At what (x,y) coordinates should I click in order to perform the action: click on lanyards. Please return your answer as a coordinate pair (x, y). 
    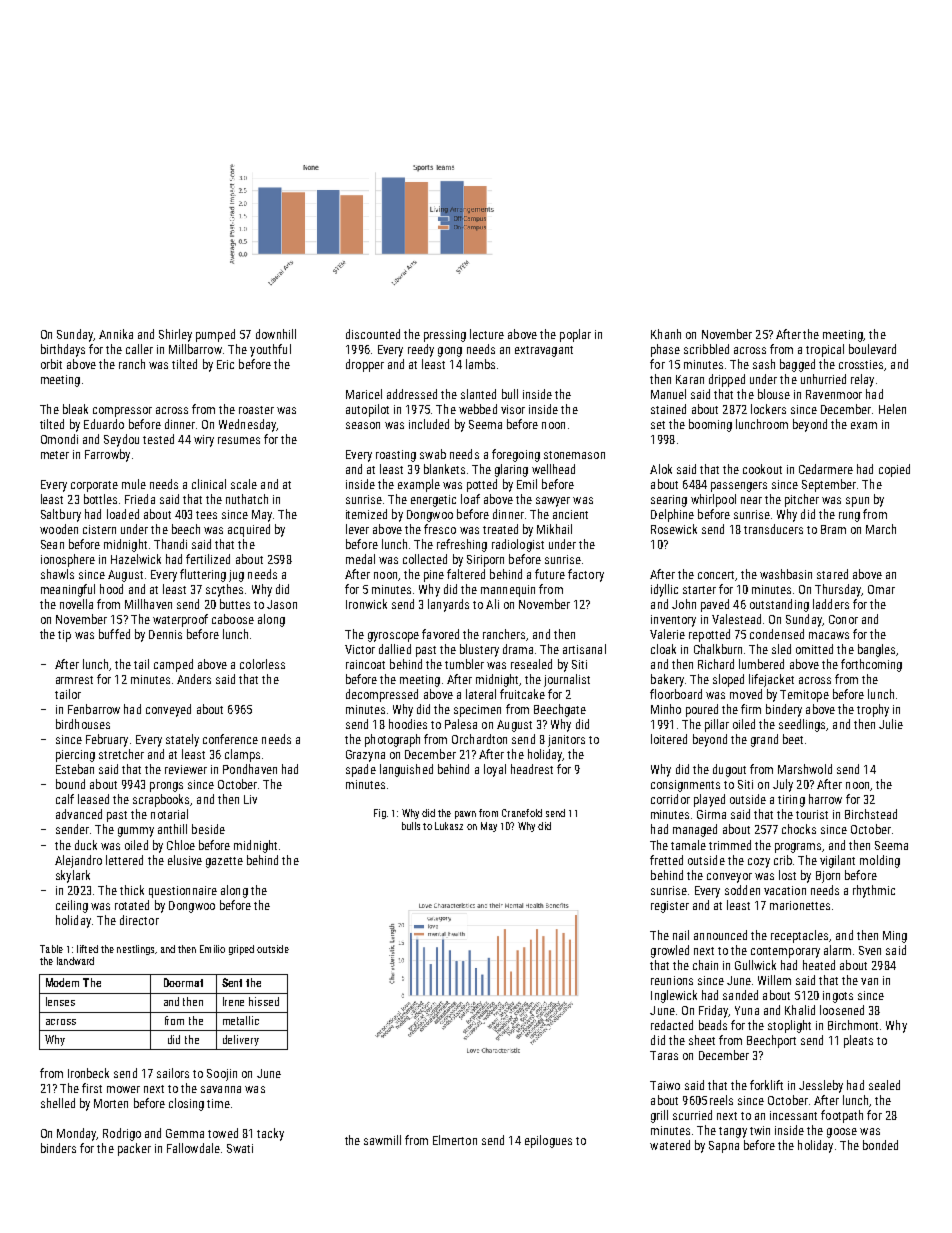
    Looking at the image, I should click on (448, 605).
